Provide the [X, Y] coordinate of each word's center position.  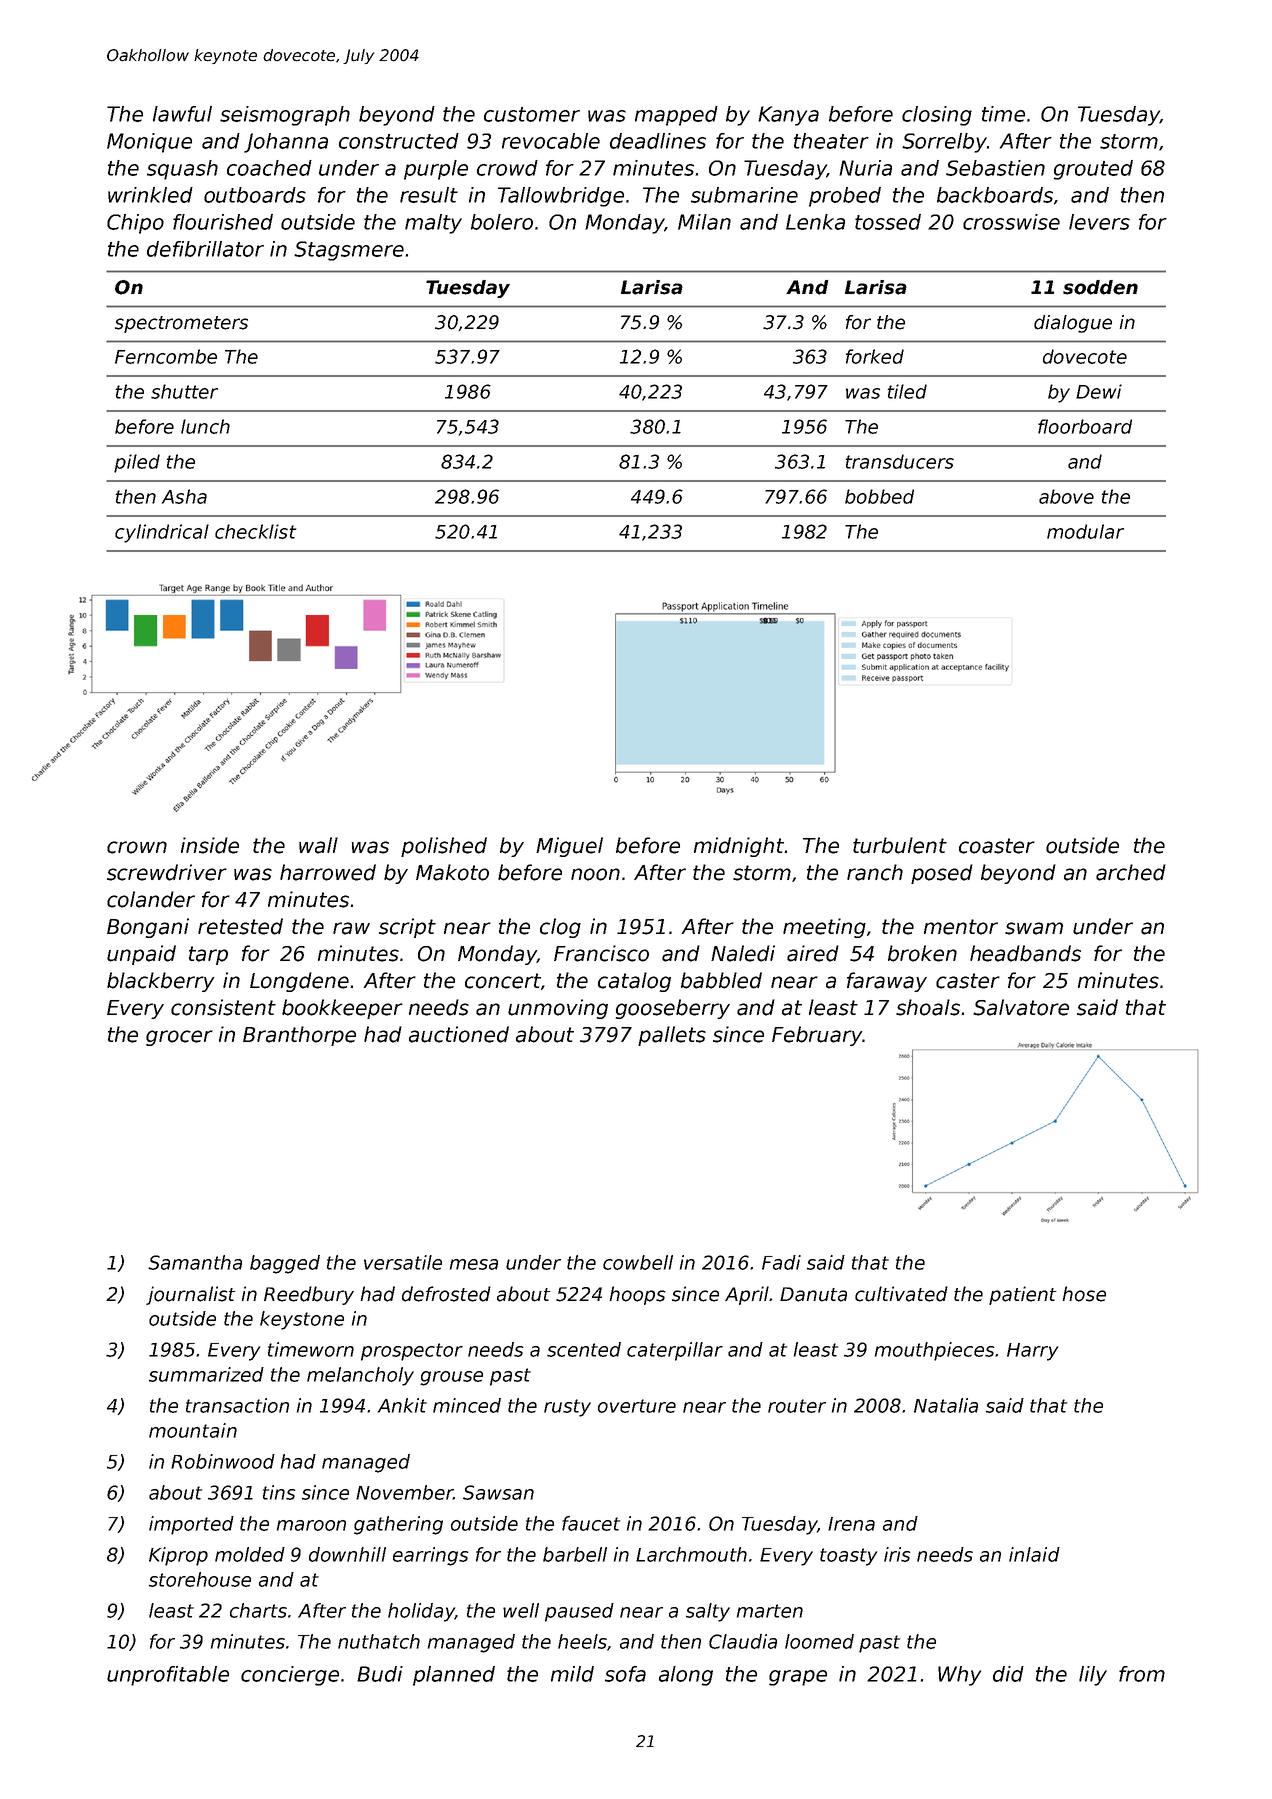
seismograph [285, 116]
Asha [184, 496]
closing [937, 116]
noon [595, 874]
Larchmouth [691, 1554]
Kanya [788, 116]
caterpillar [675, 1351]
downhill [347, 1554]
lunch [205, 426]
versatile [403, 1262]
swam [1034, 928]
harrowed [328, 872]
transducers [899, 461]
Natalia [946, 1405]
